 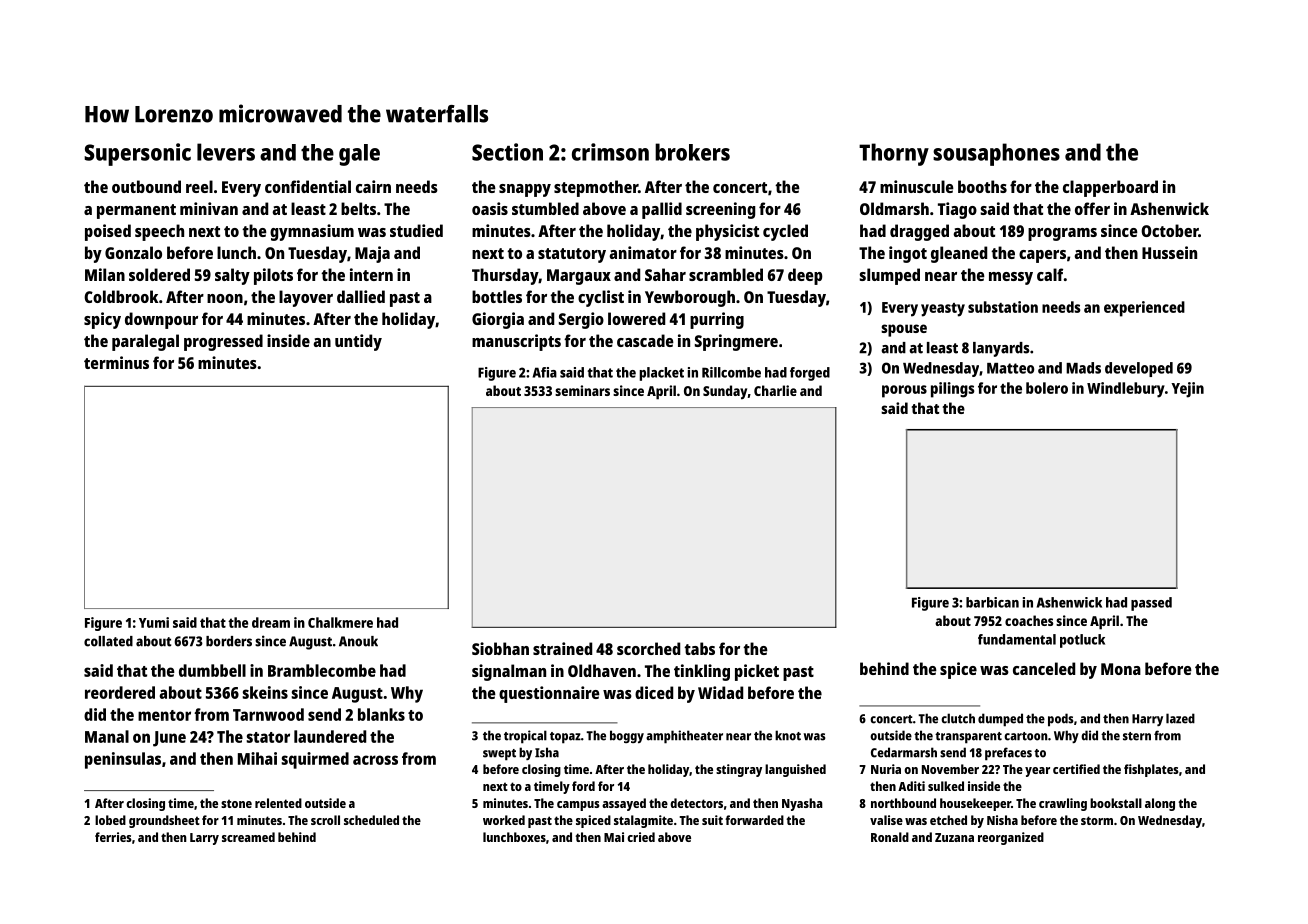 What do you see at coordinates (325, 820) in the document?
I see `scroll` at bounding box center [325, 820].
